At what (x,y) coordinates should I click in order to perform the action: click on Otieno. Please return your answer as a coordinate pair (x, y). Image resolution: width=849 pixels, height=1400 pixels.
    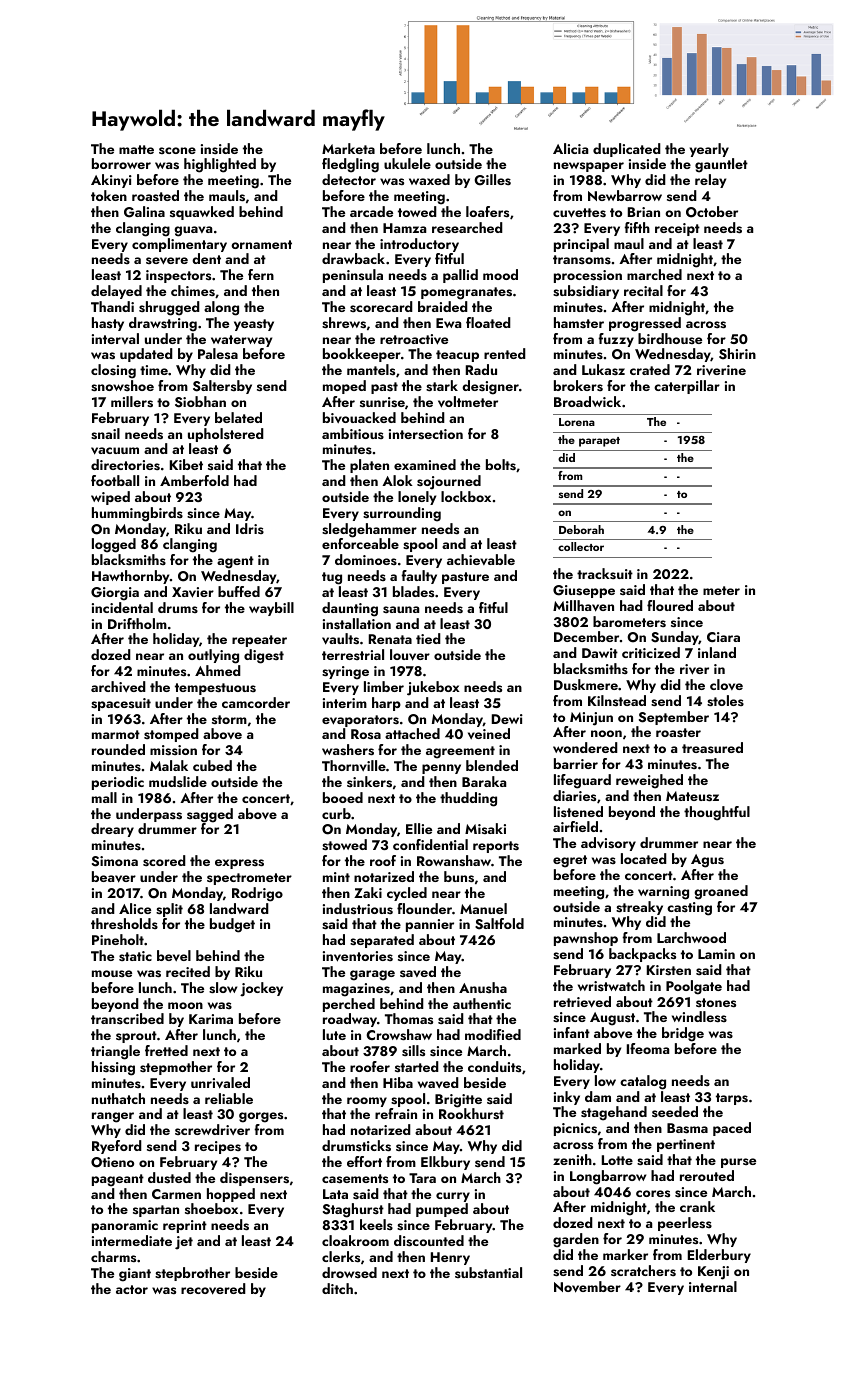
    Looking at the image, I should click on (112, 1162).
